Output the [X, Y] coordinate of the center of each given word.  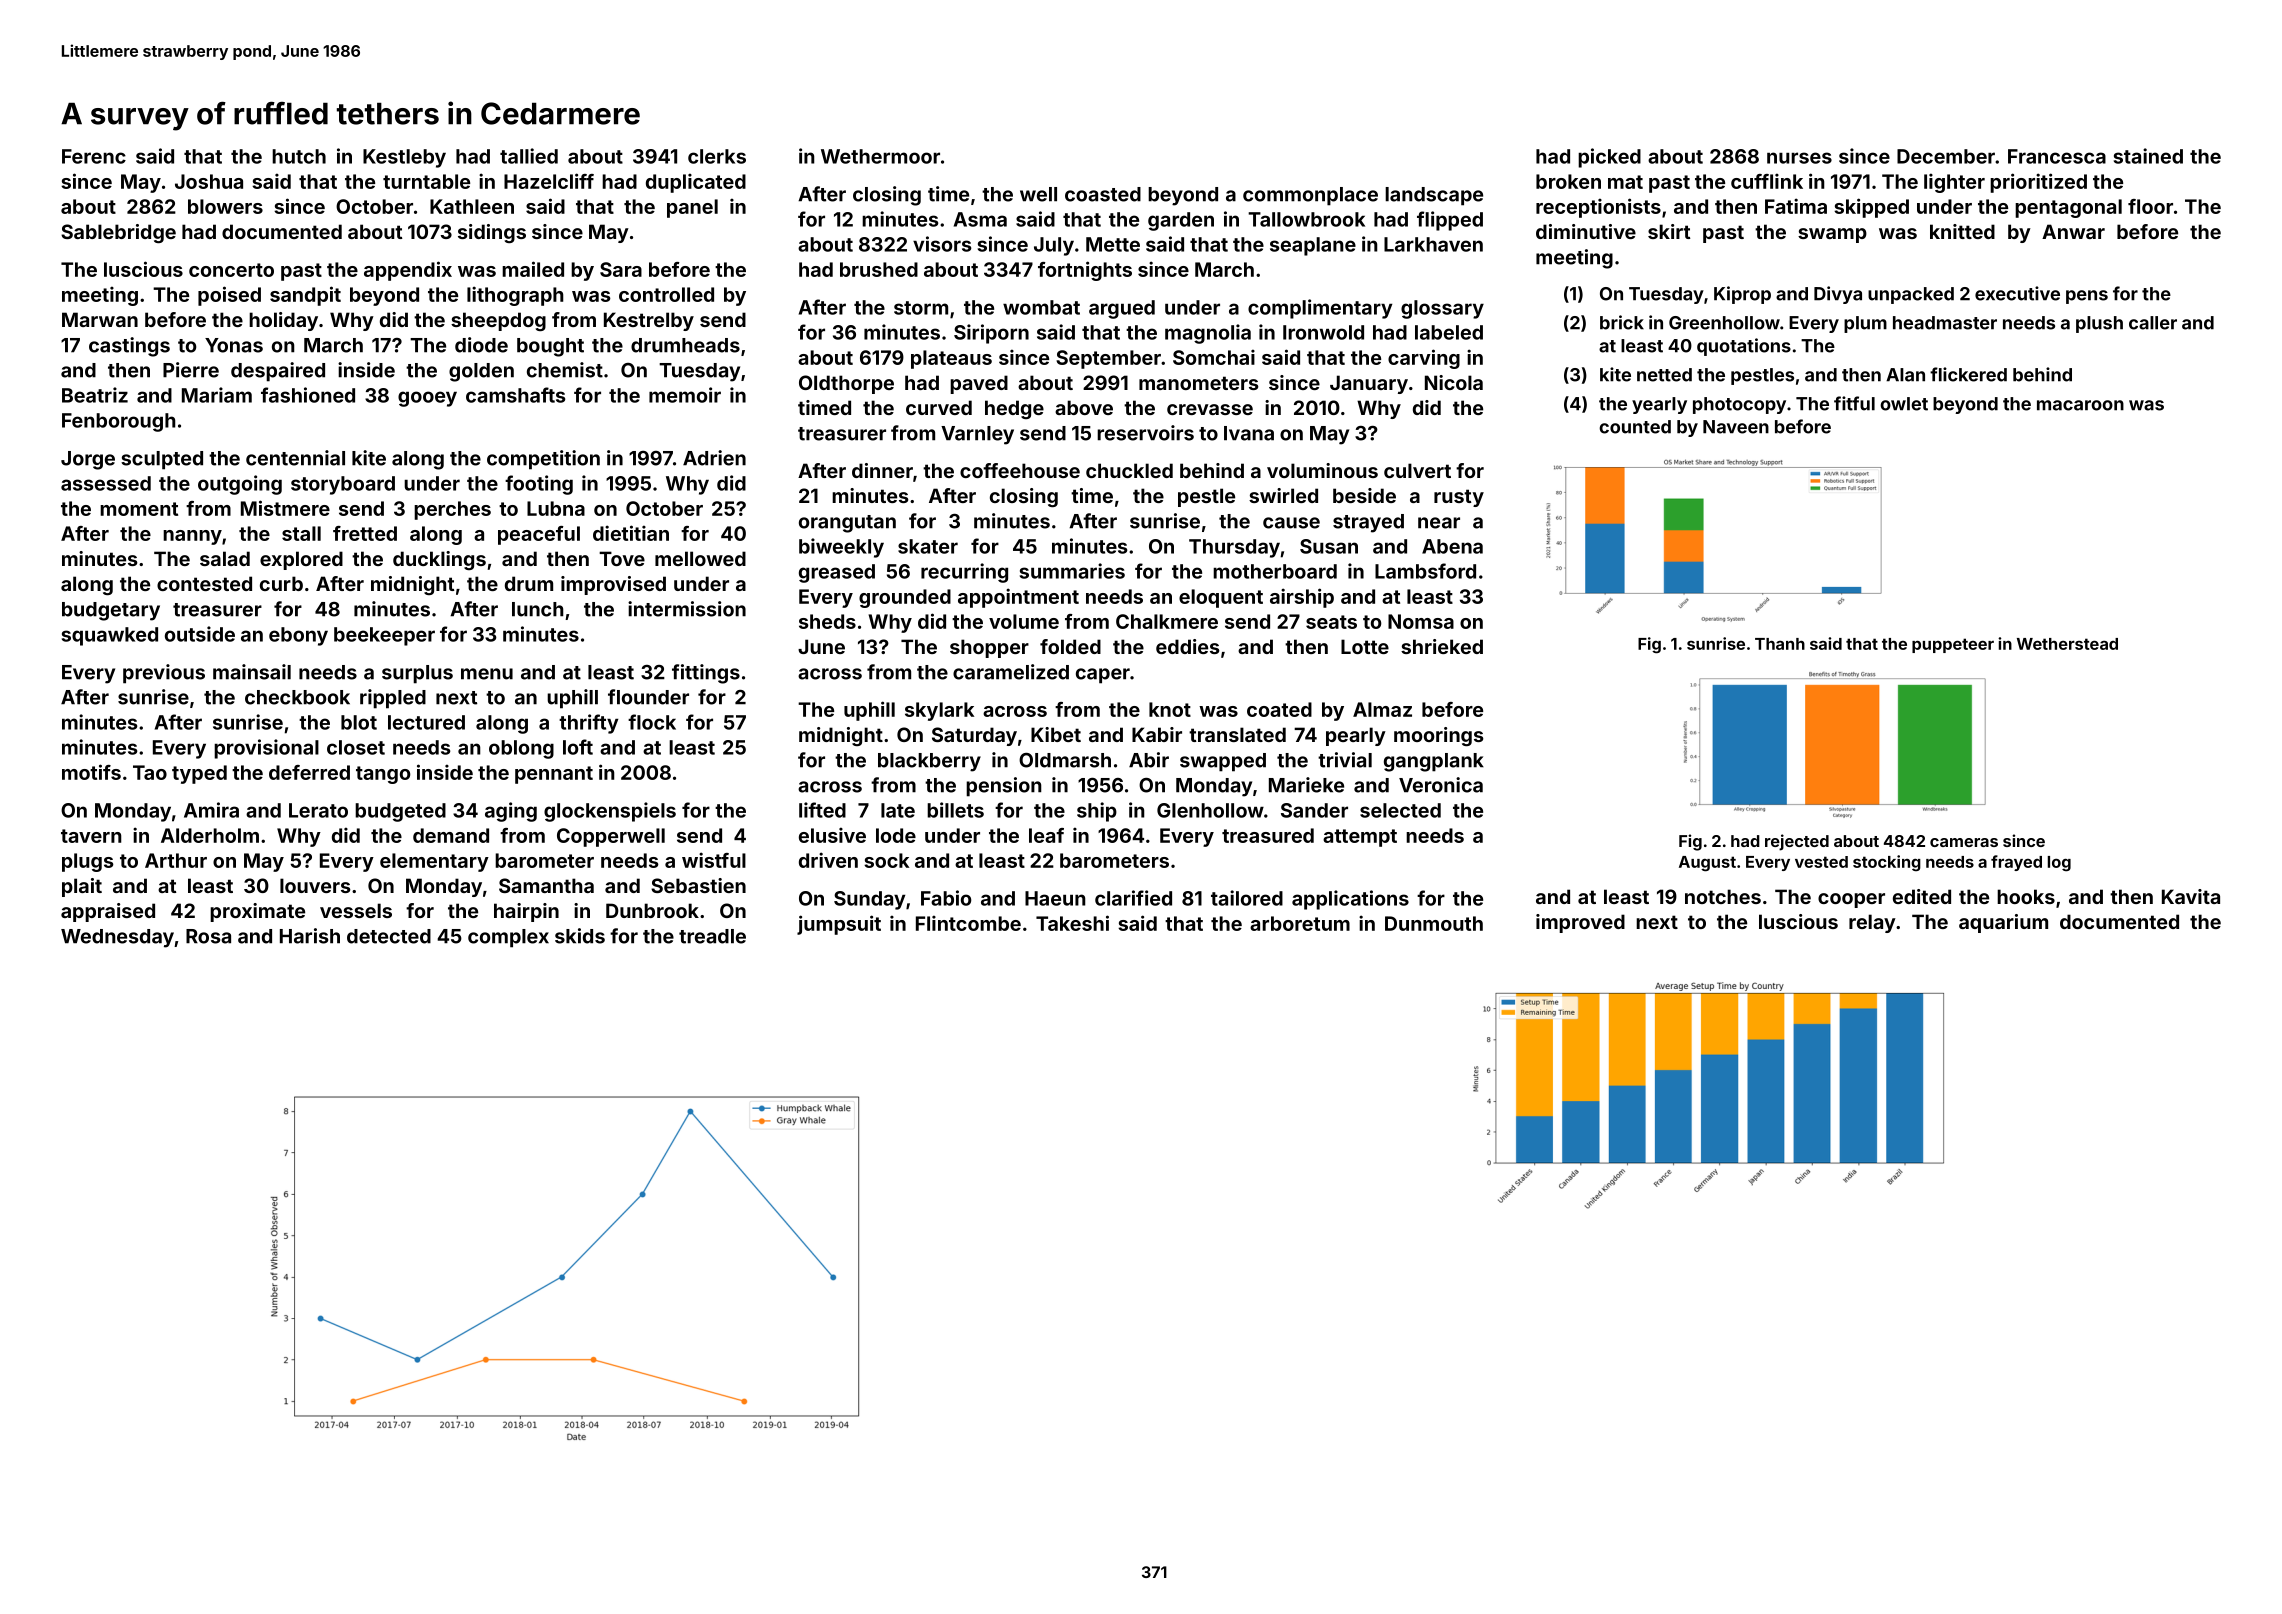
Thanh [1780, 644]
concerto [231, 270]
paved [979, 384]
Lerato [318, 810]
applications [1350, 900]
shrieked [1442, 646]
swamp [1832, 235]
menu [487, 674]
